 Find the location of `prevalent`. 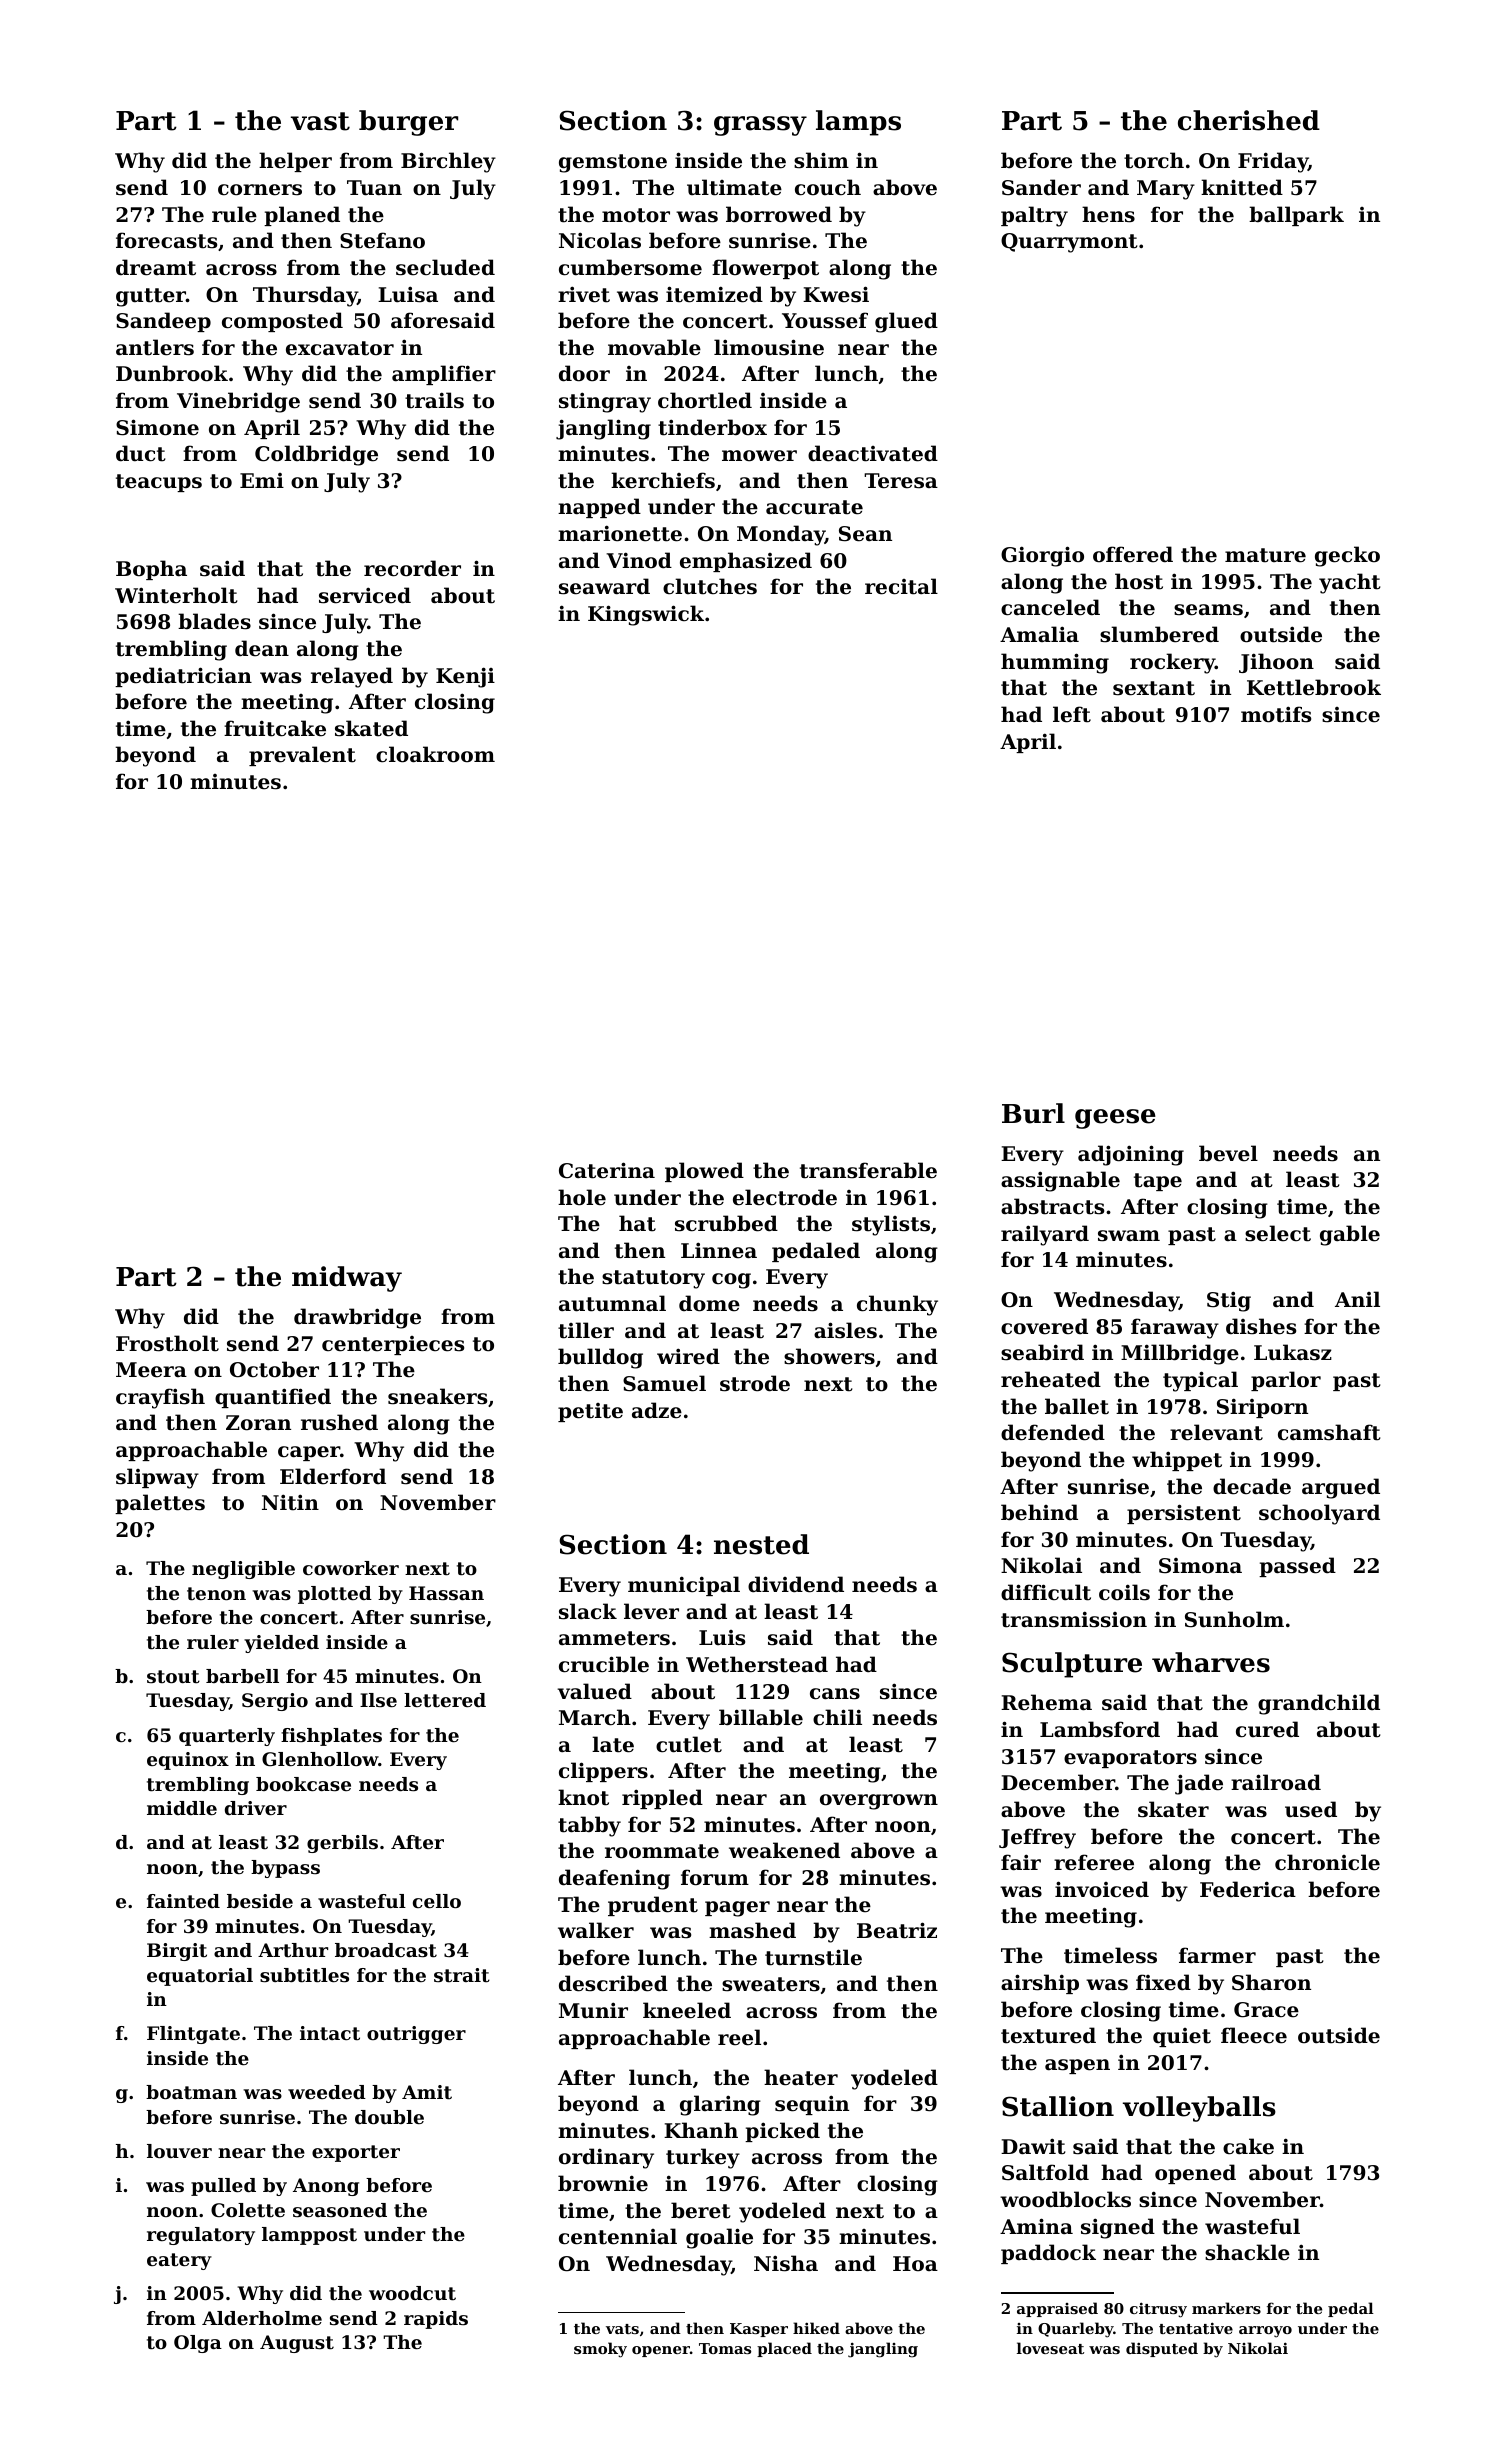

prevalent is located at coordinates (302, 756).
